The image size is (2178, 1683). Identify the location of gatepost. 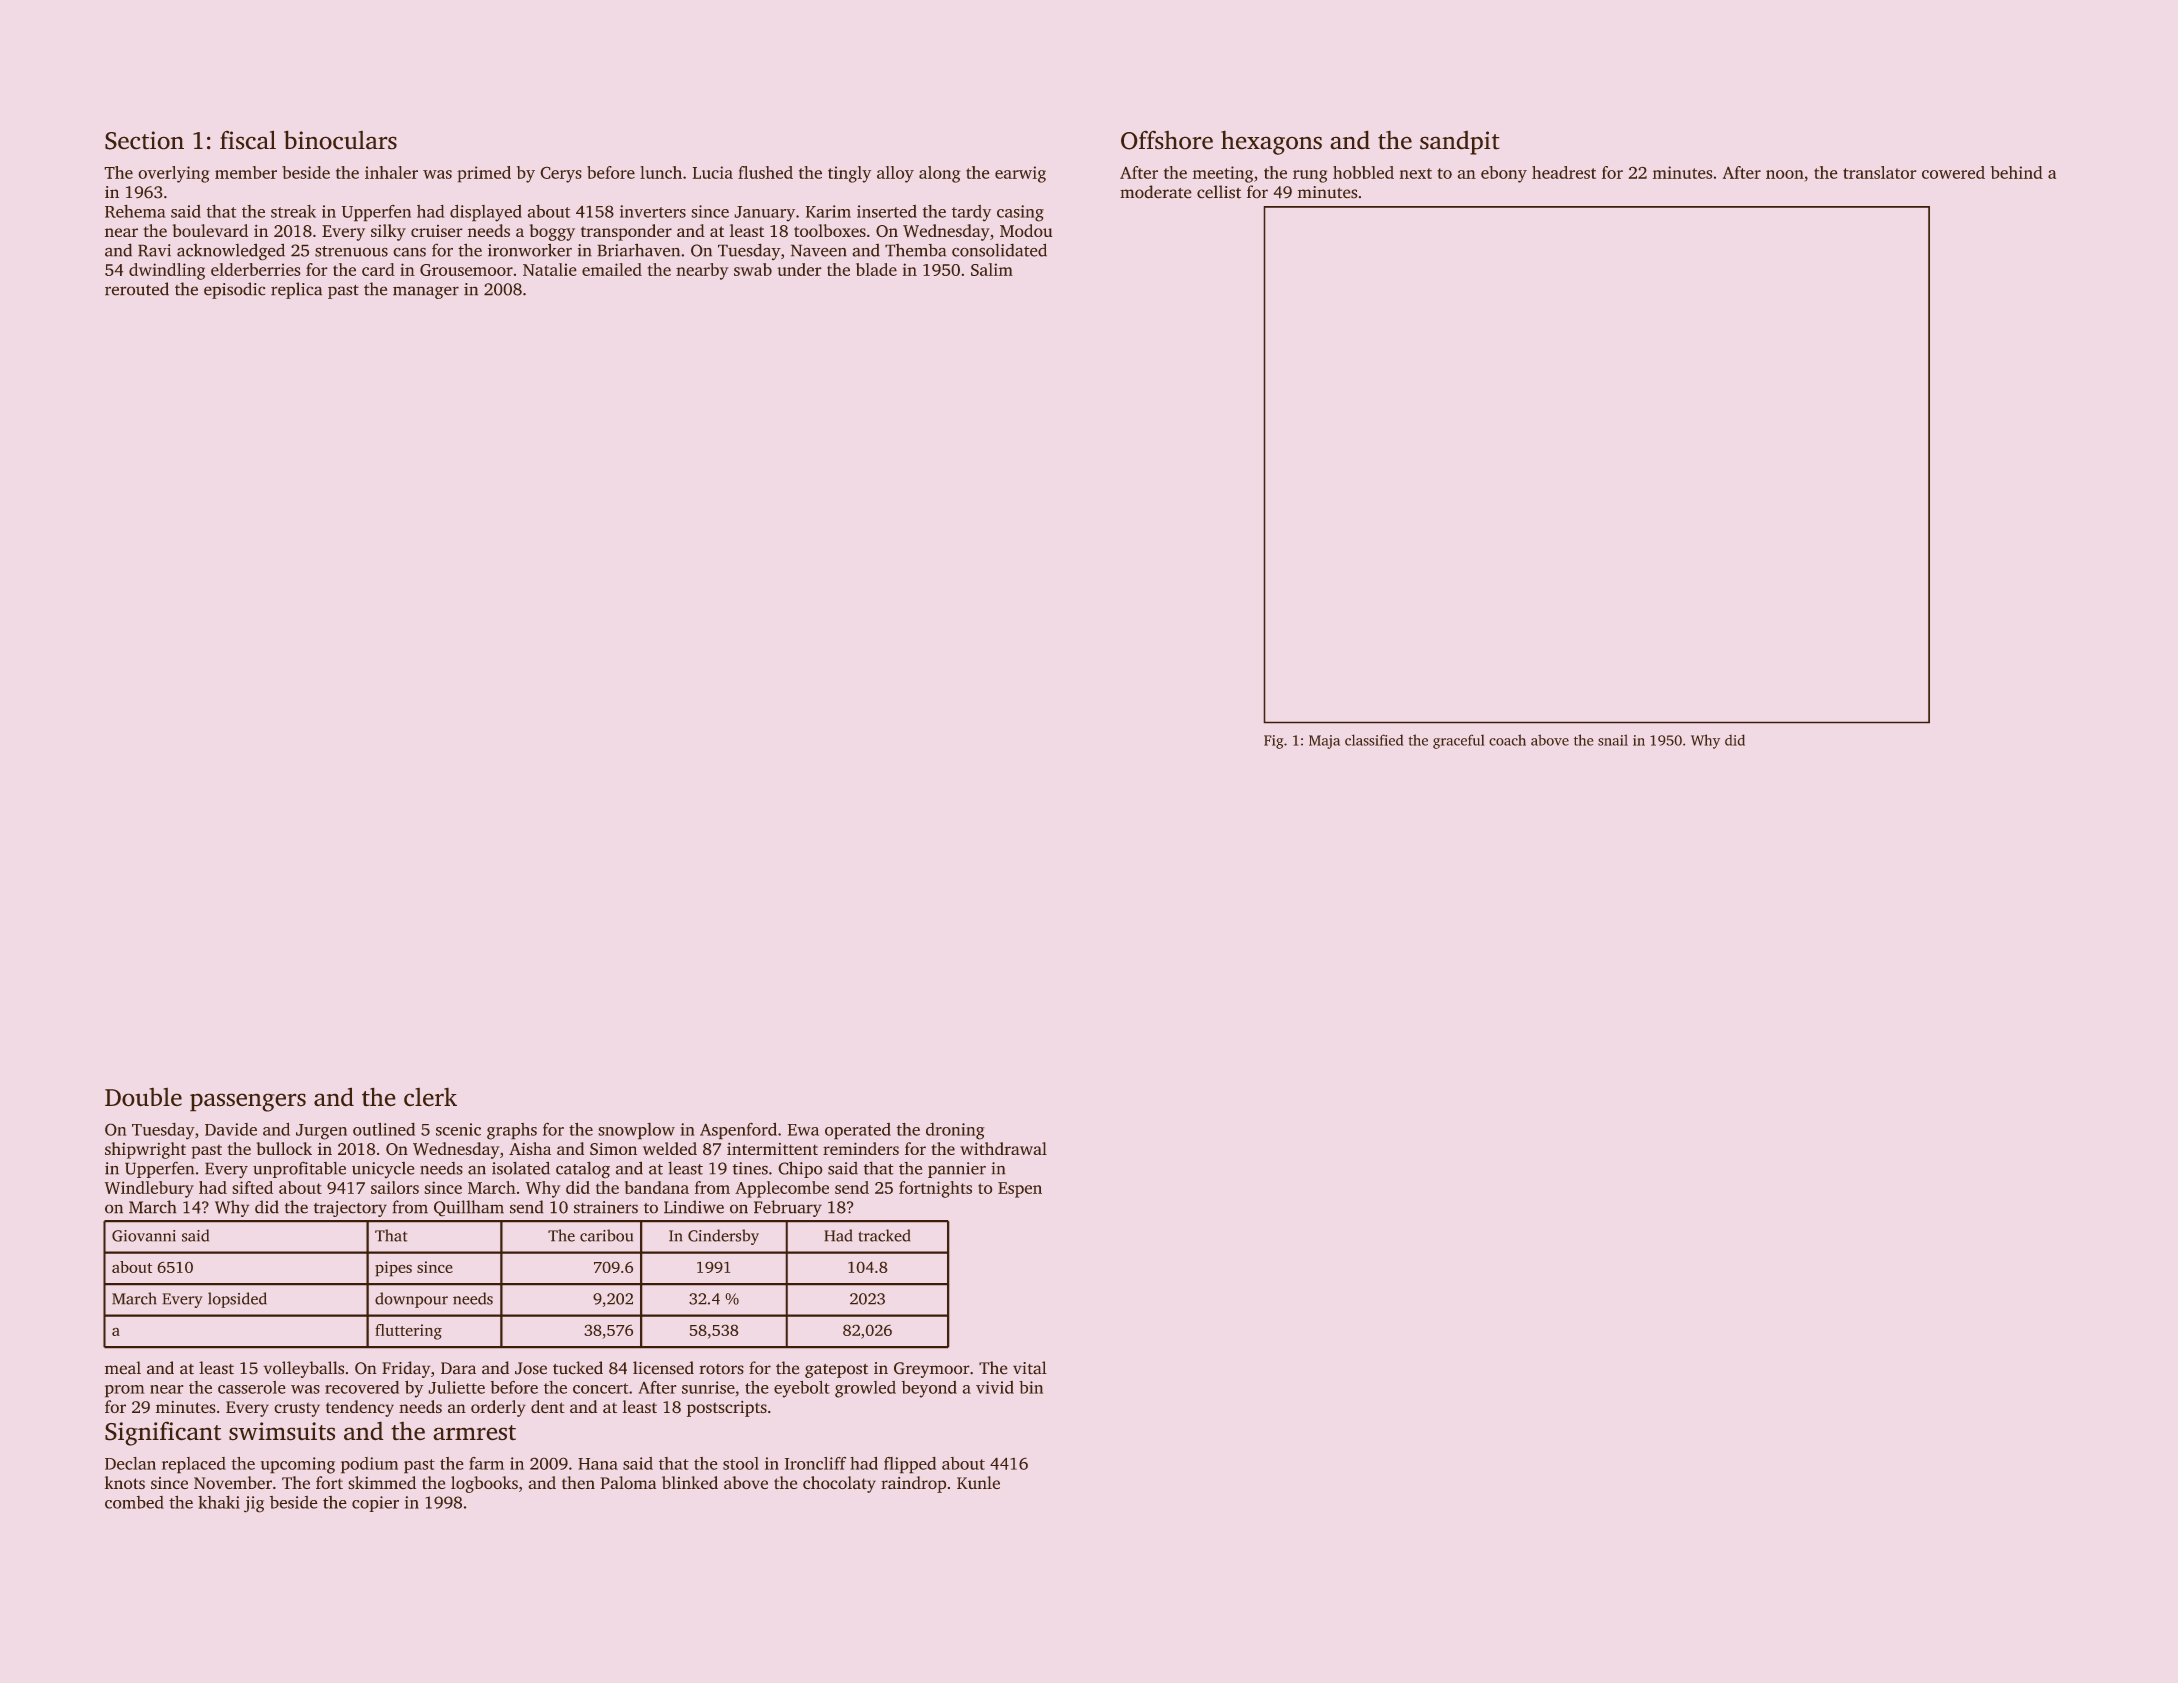
(836, 1371).
